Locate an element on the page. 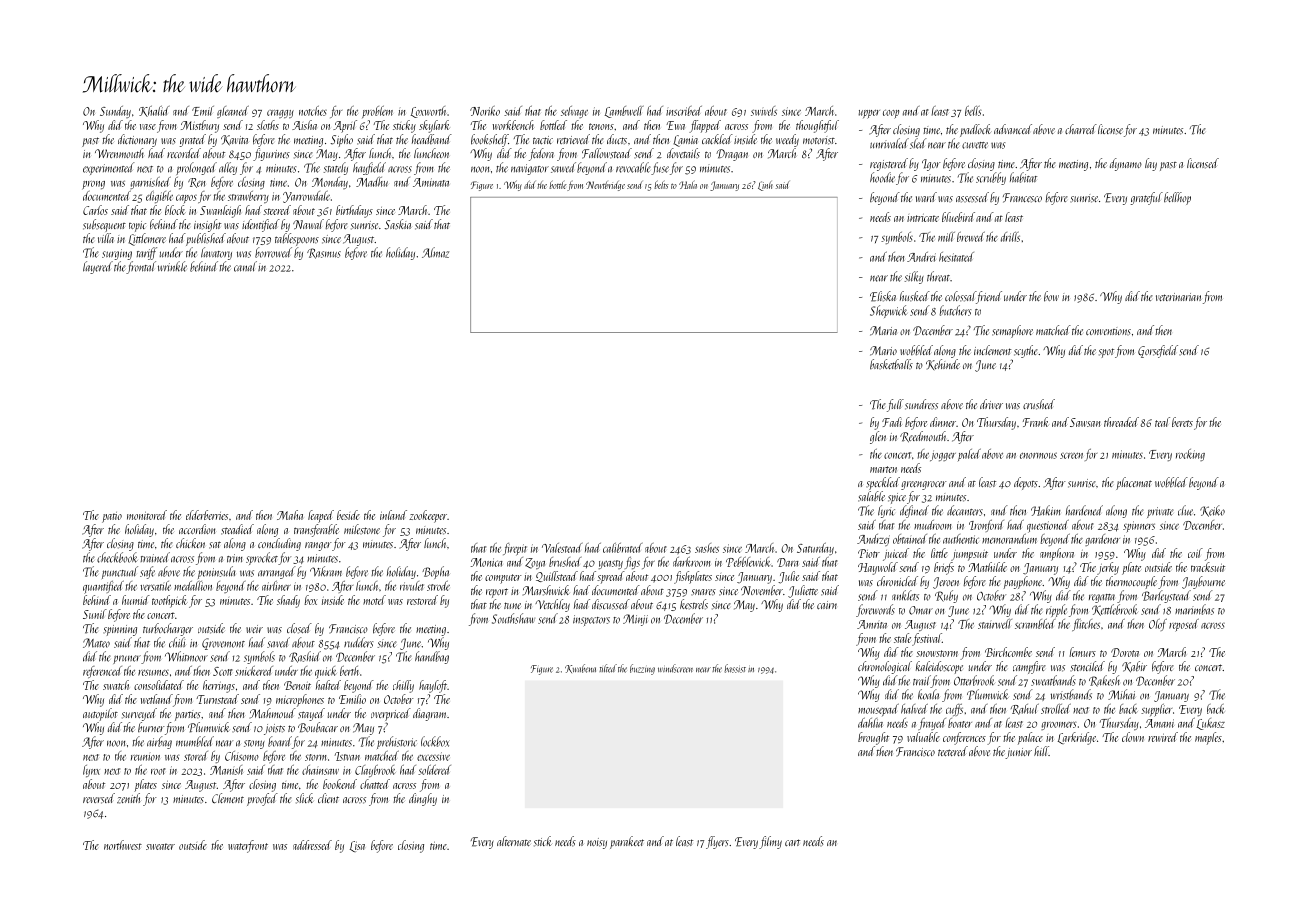  Eliska is located at coordinates (883, 296).
